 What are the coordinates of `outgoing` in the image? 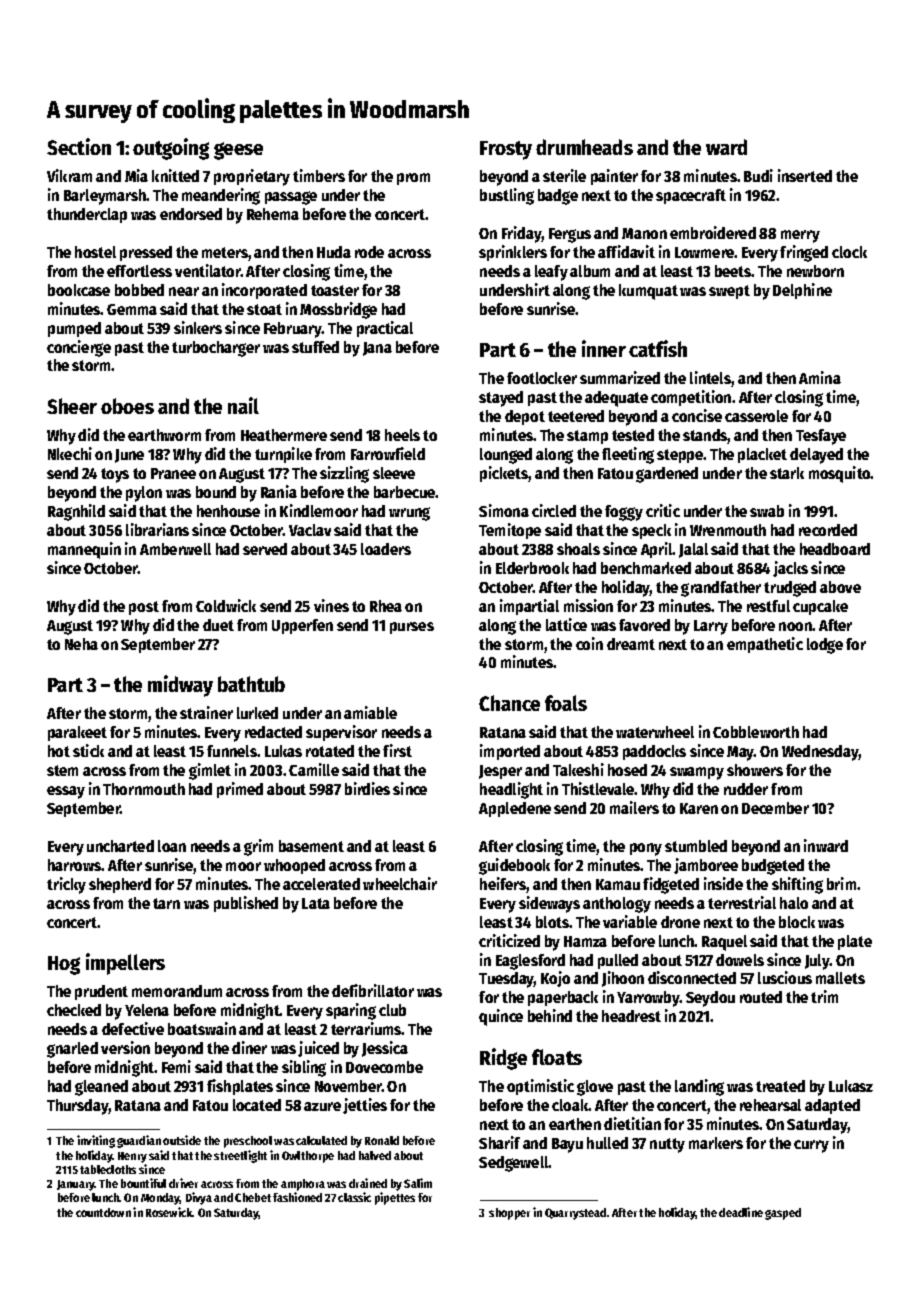 It's located at (171, 149).
